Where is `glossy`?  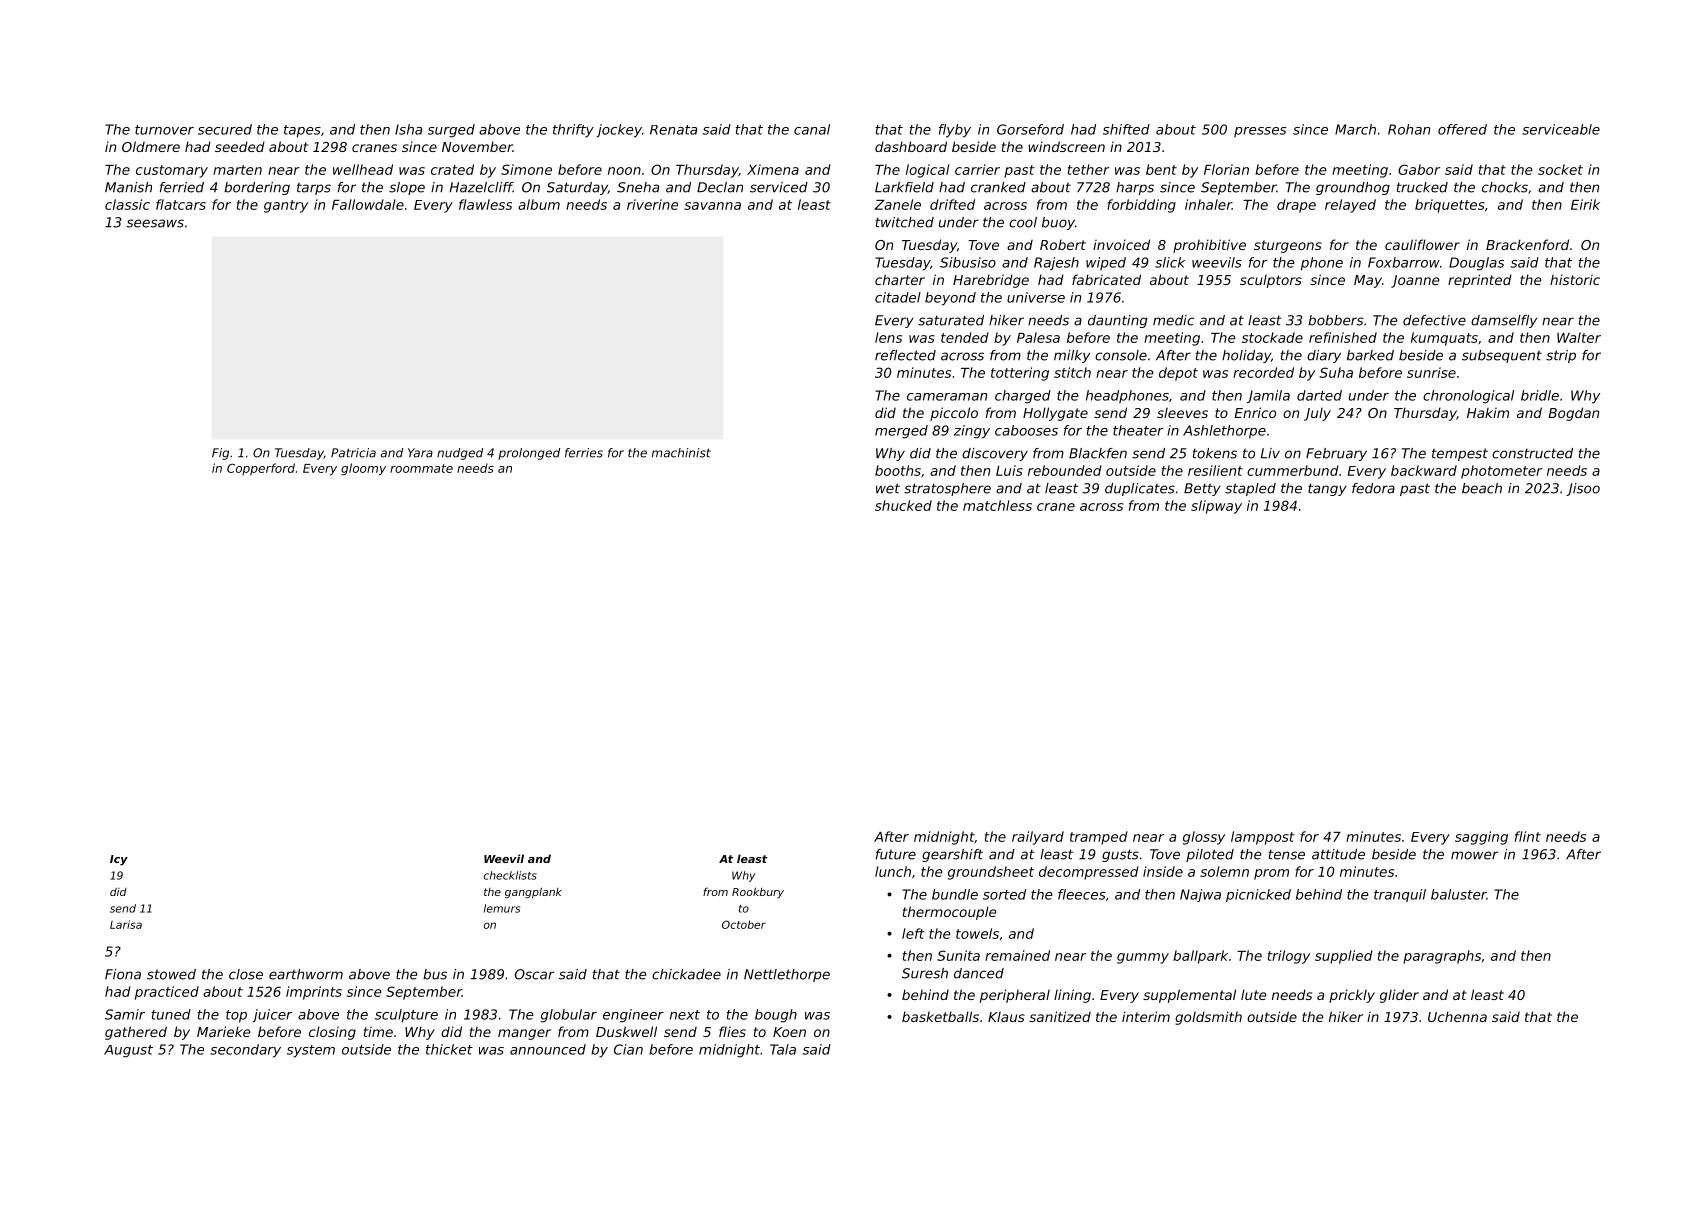
glossy is located at coordinates (1204, 838).
